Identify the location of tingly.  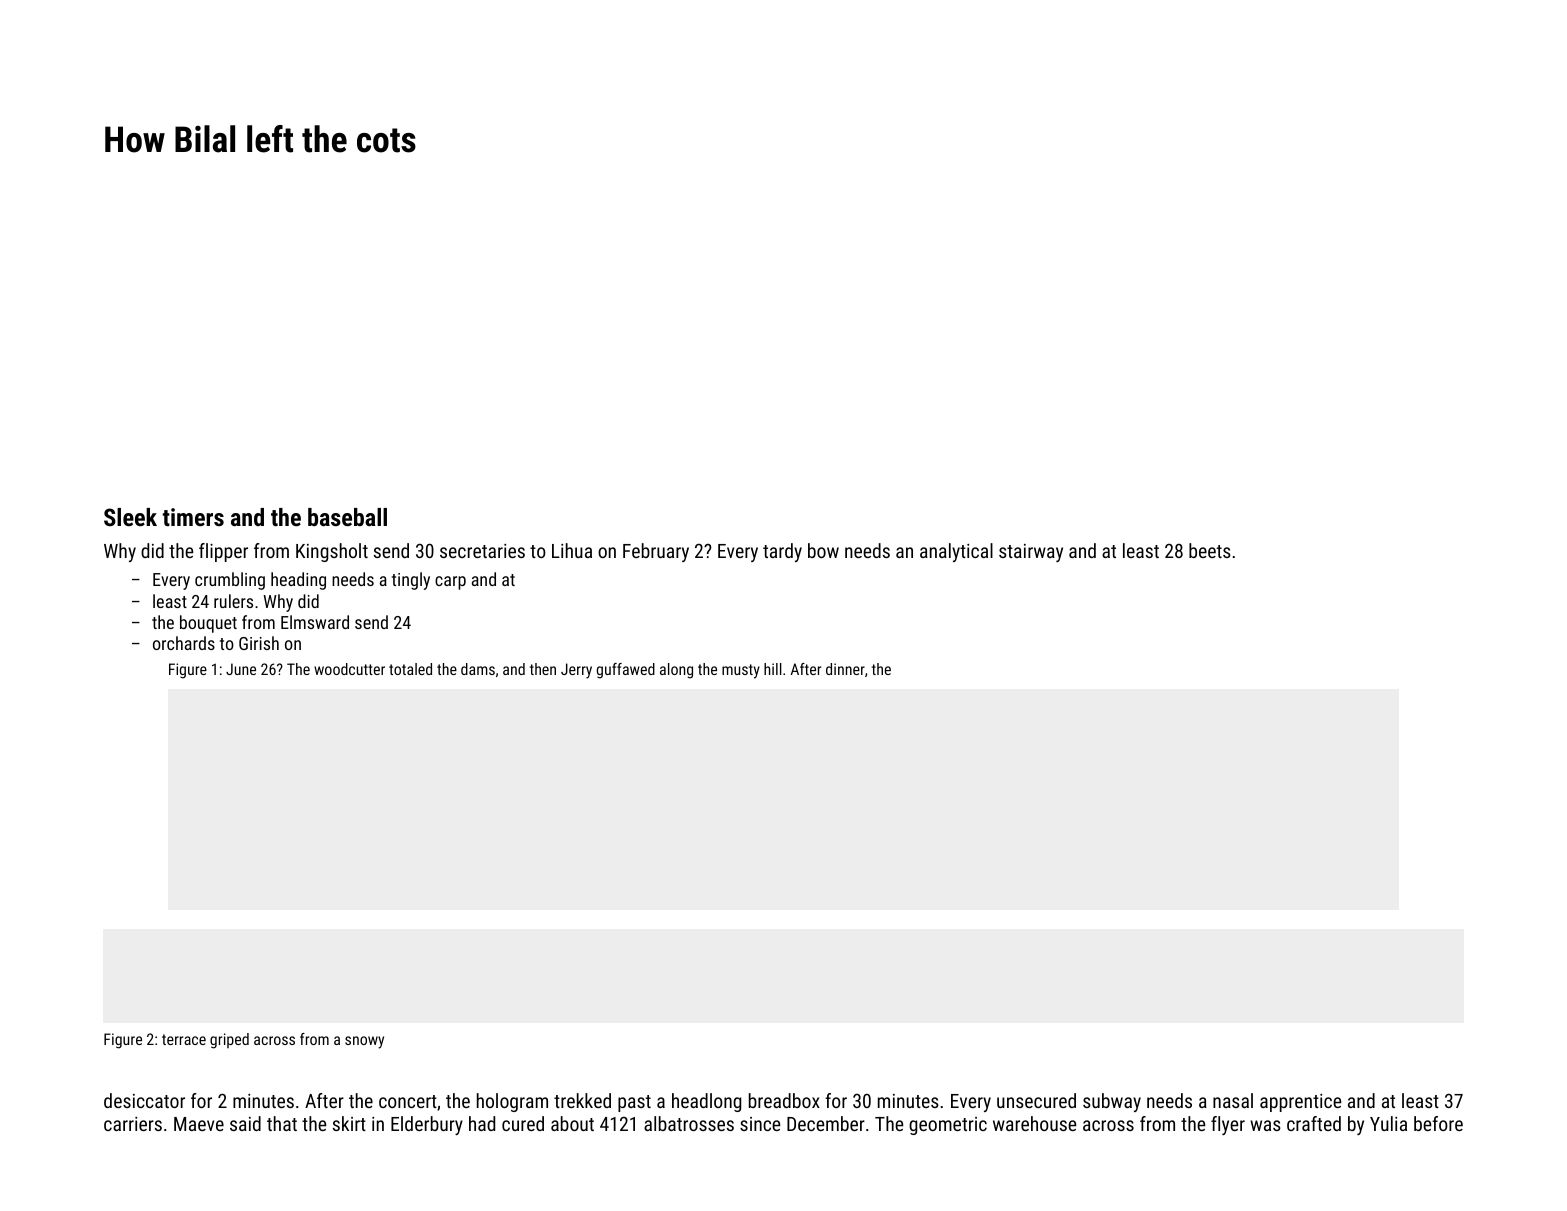
(411, 581).
